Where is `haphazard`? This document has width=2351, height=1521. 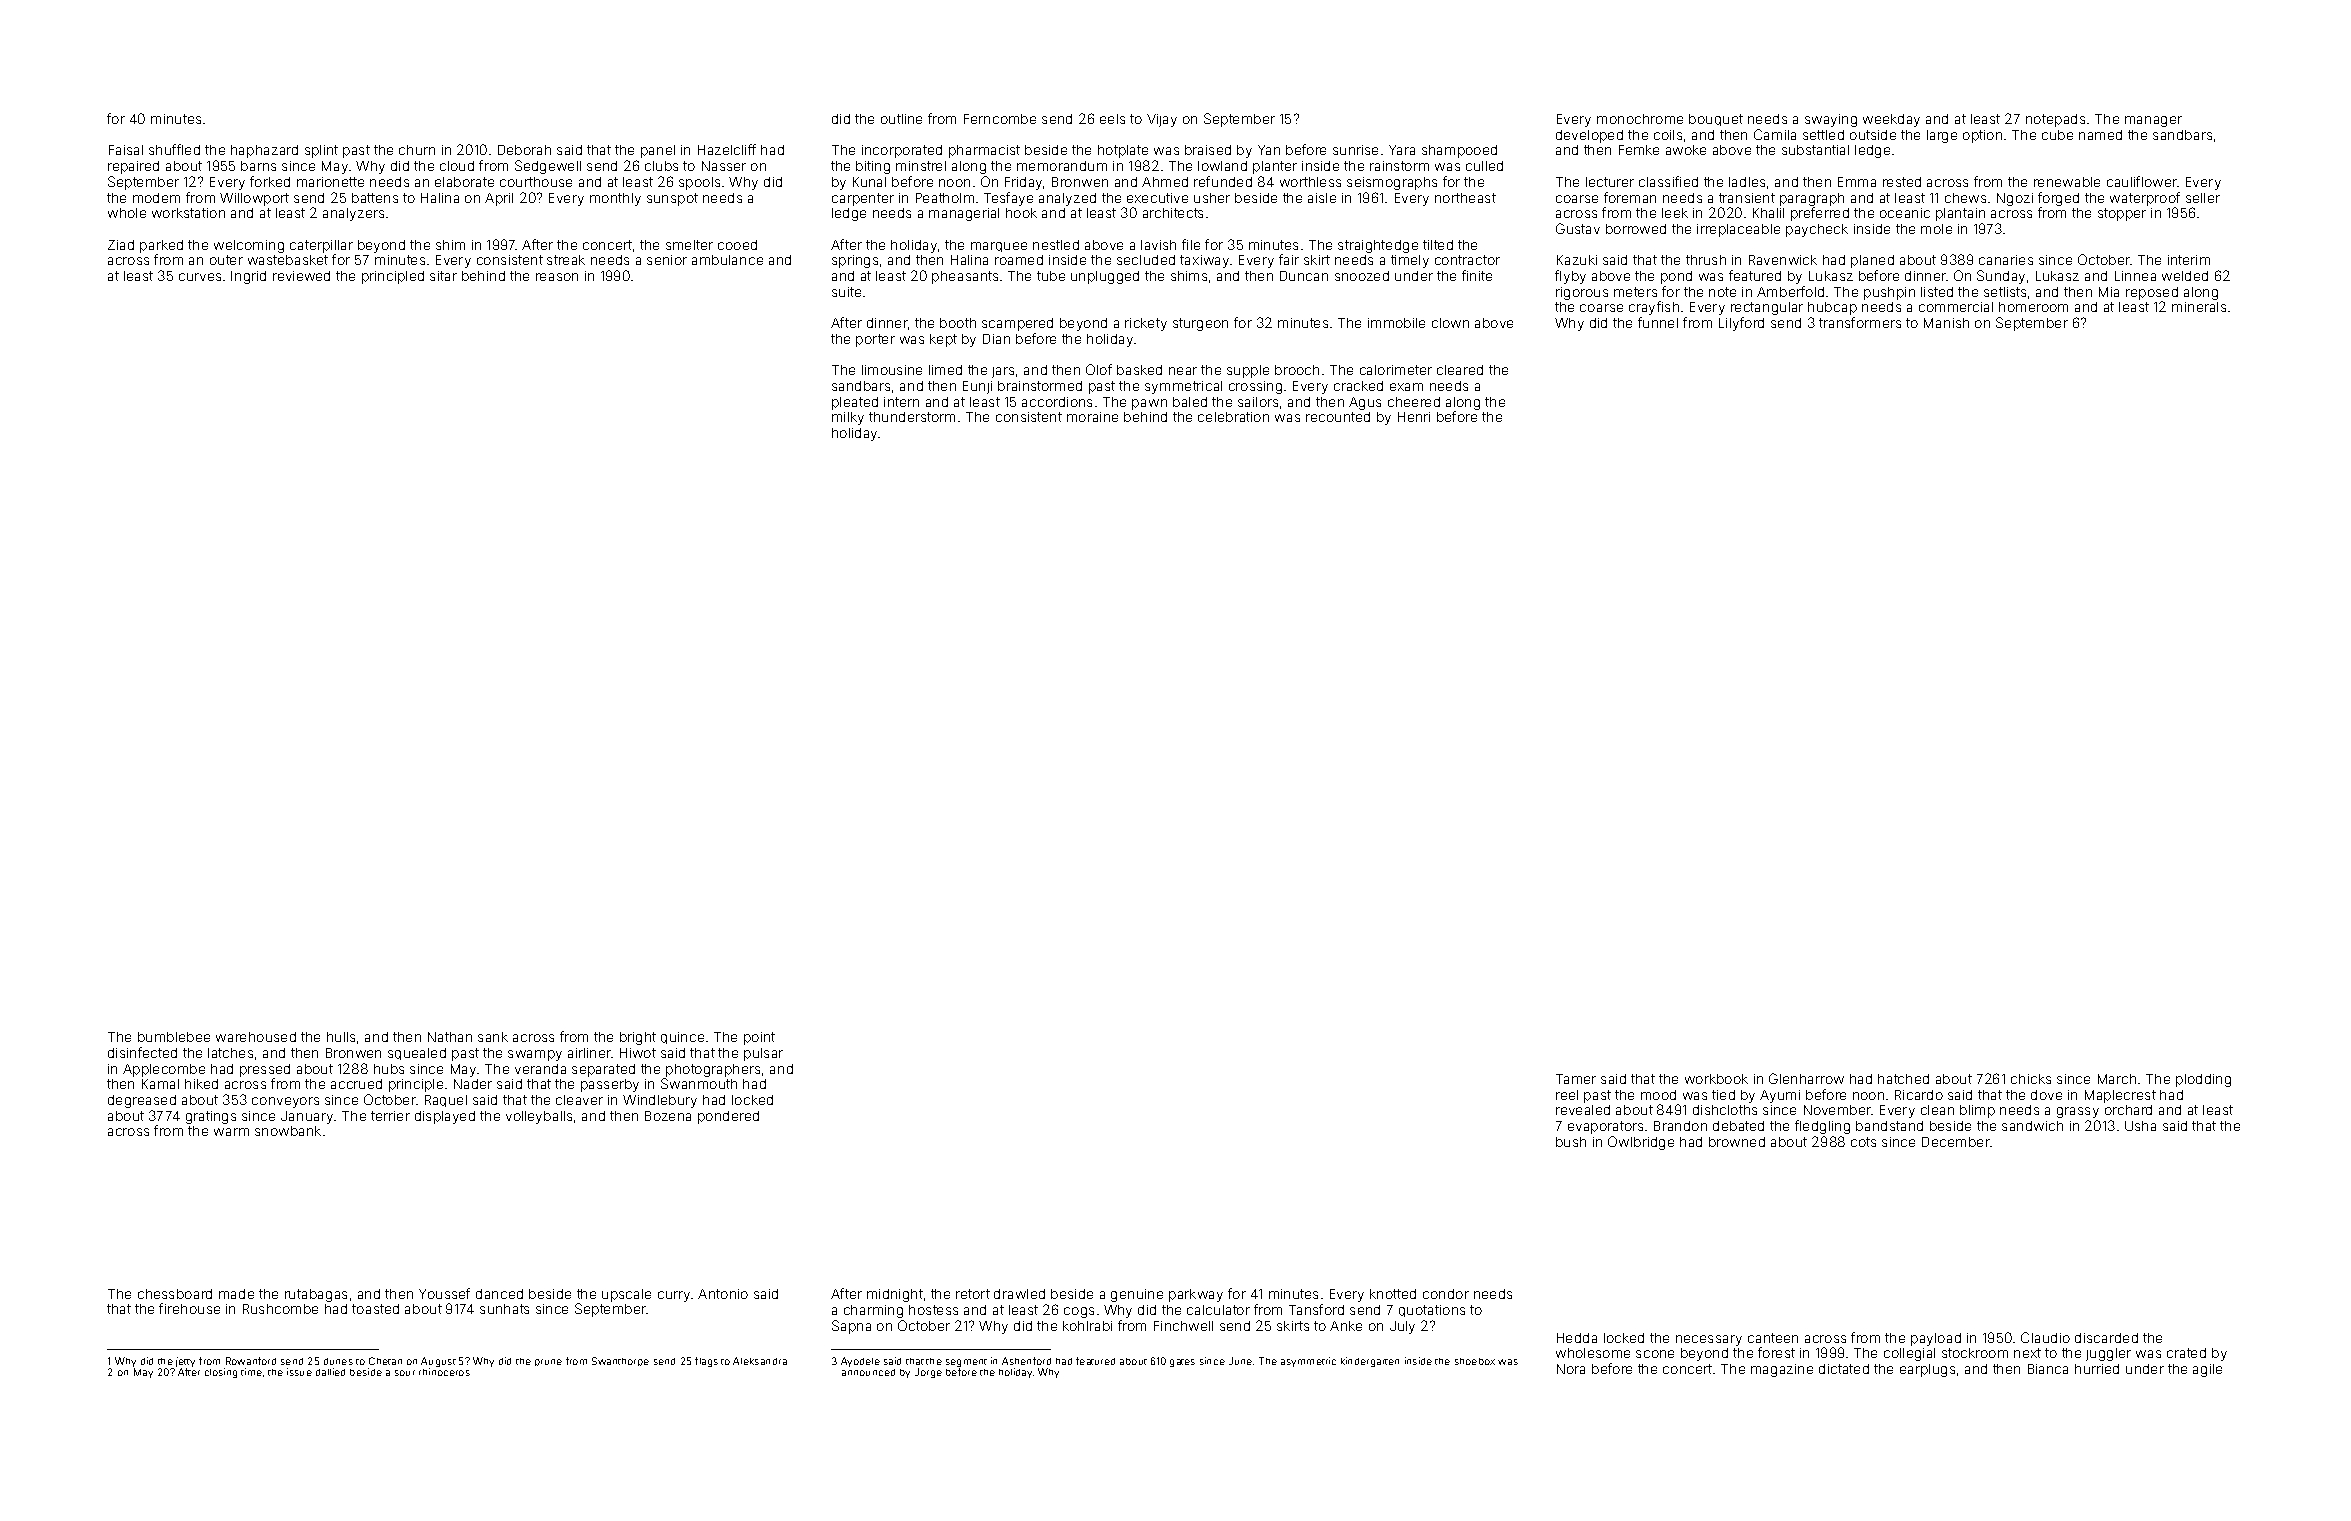 haphazard is located at coordinates (264, 151).
